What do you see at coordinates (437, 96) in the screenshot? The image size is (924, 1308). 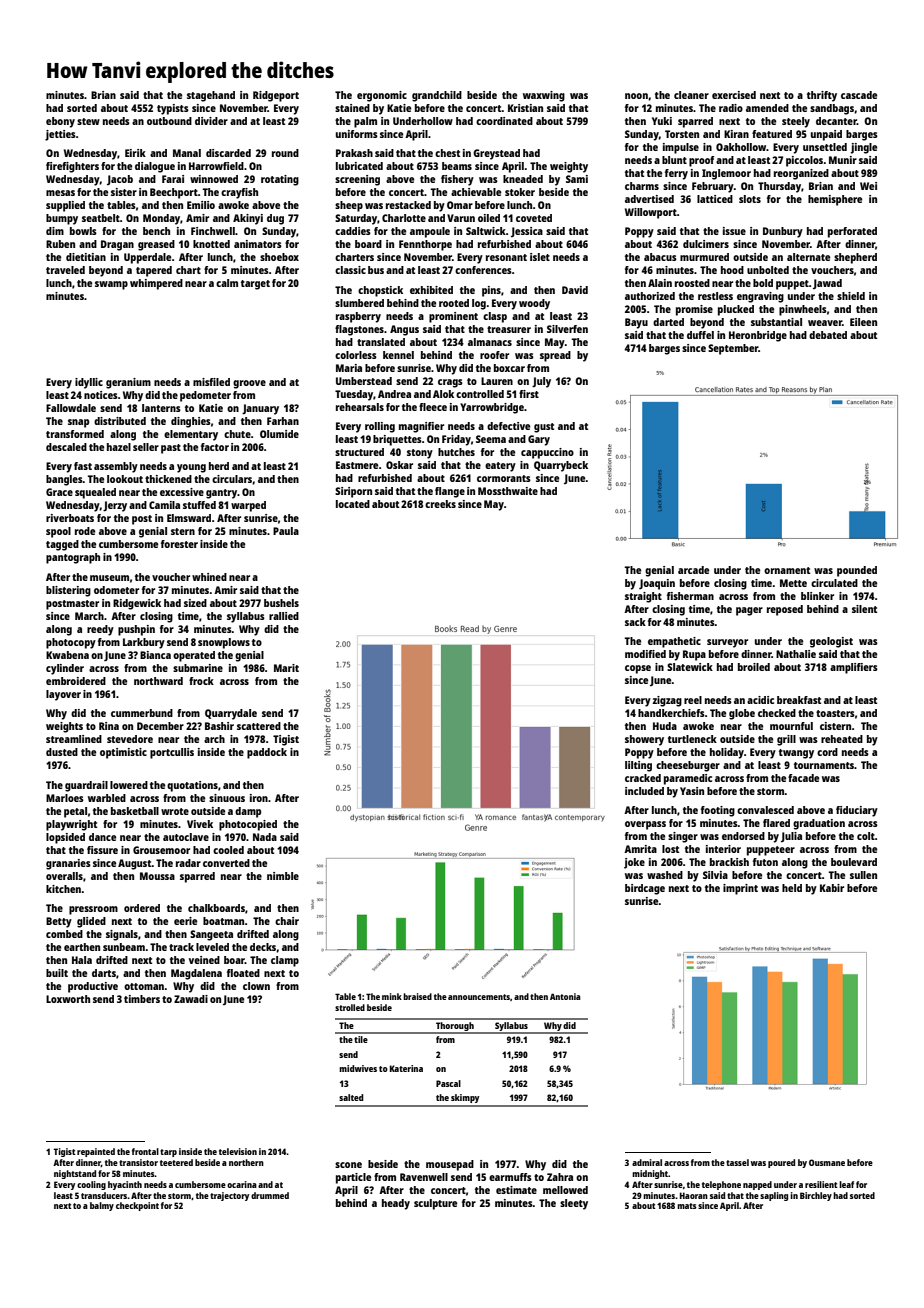 I see `grandchild` at bounding box center [437, 96].
